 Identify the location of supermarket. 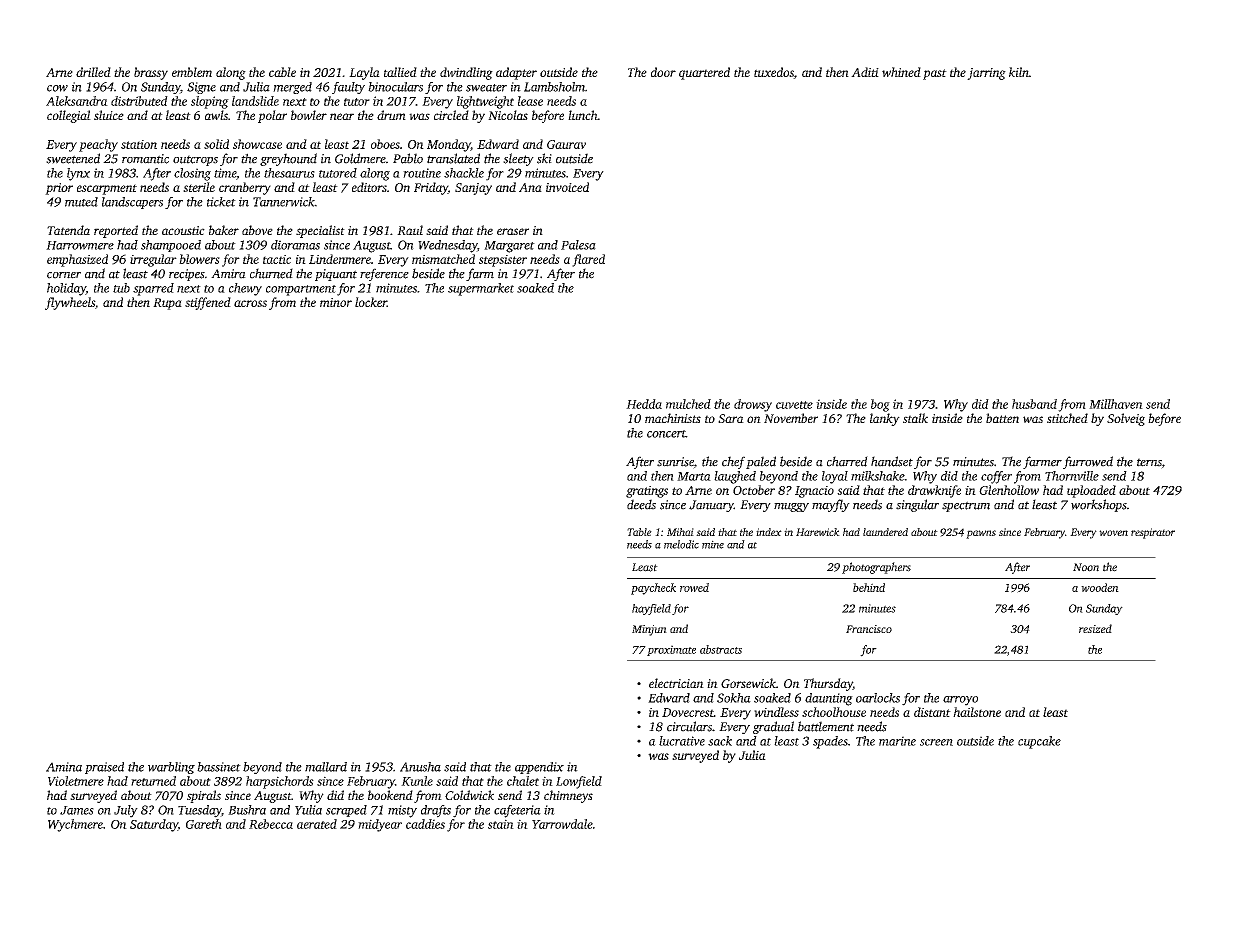
(481, 289).
